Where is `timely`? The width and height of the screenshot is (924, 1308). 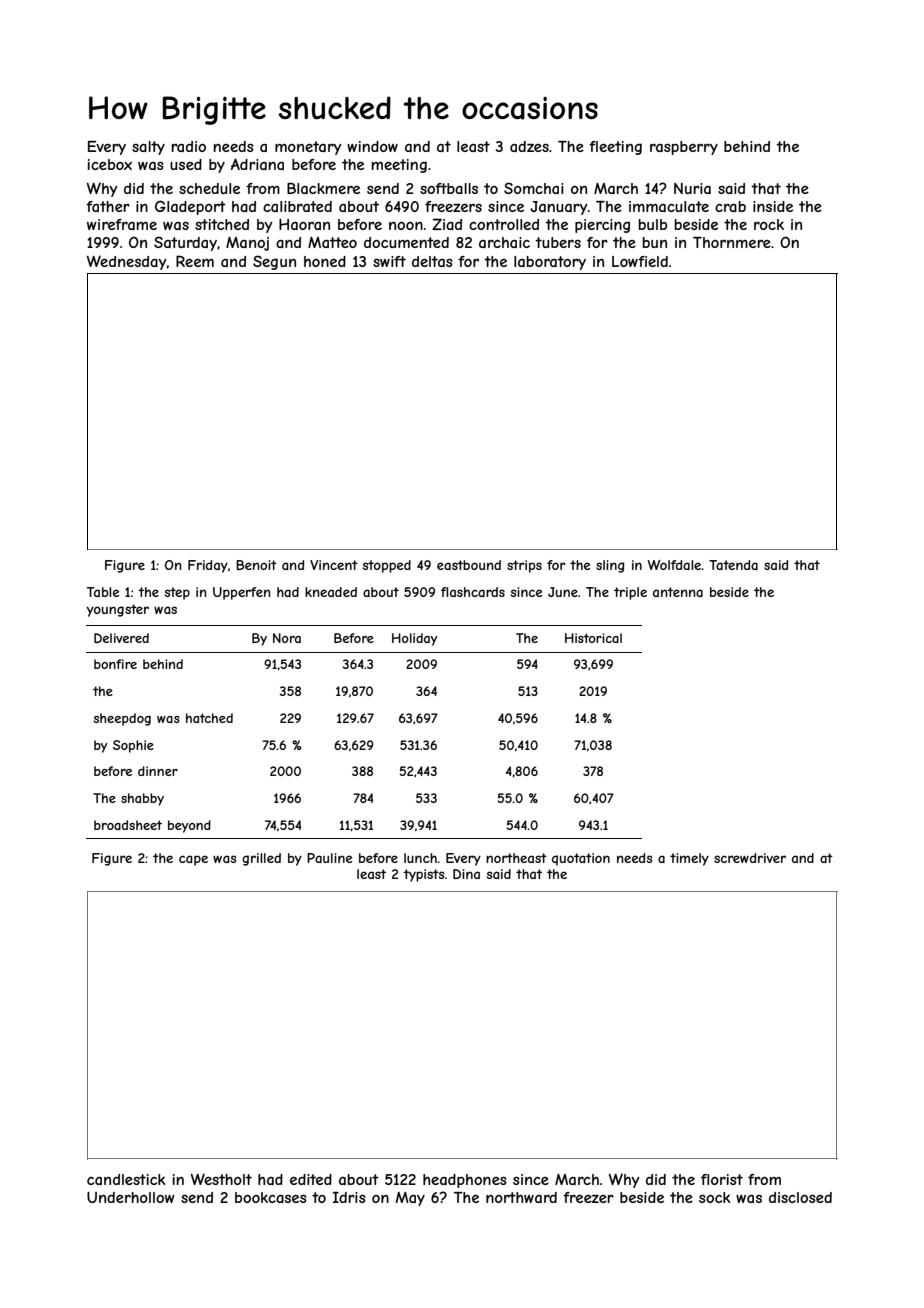 timely is located at coordinates (689, 859).
